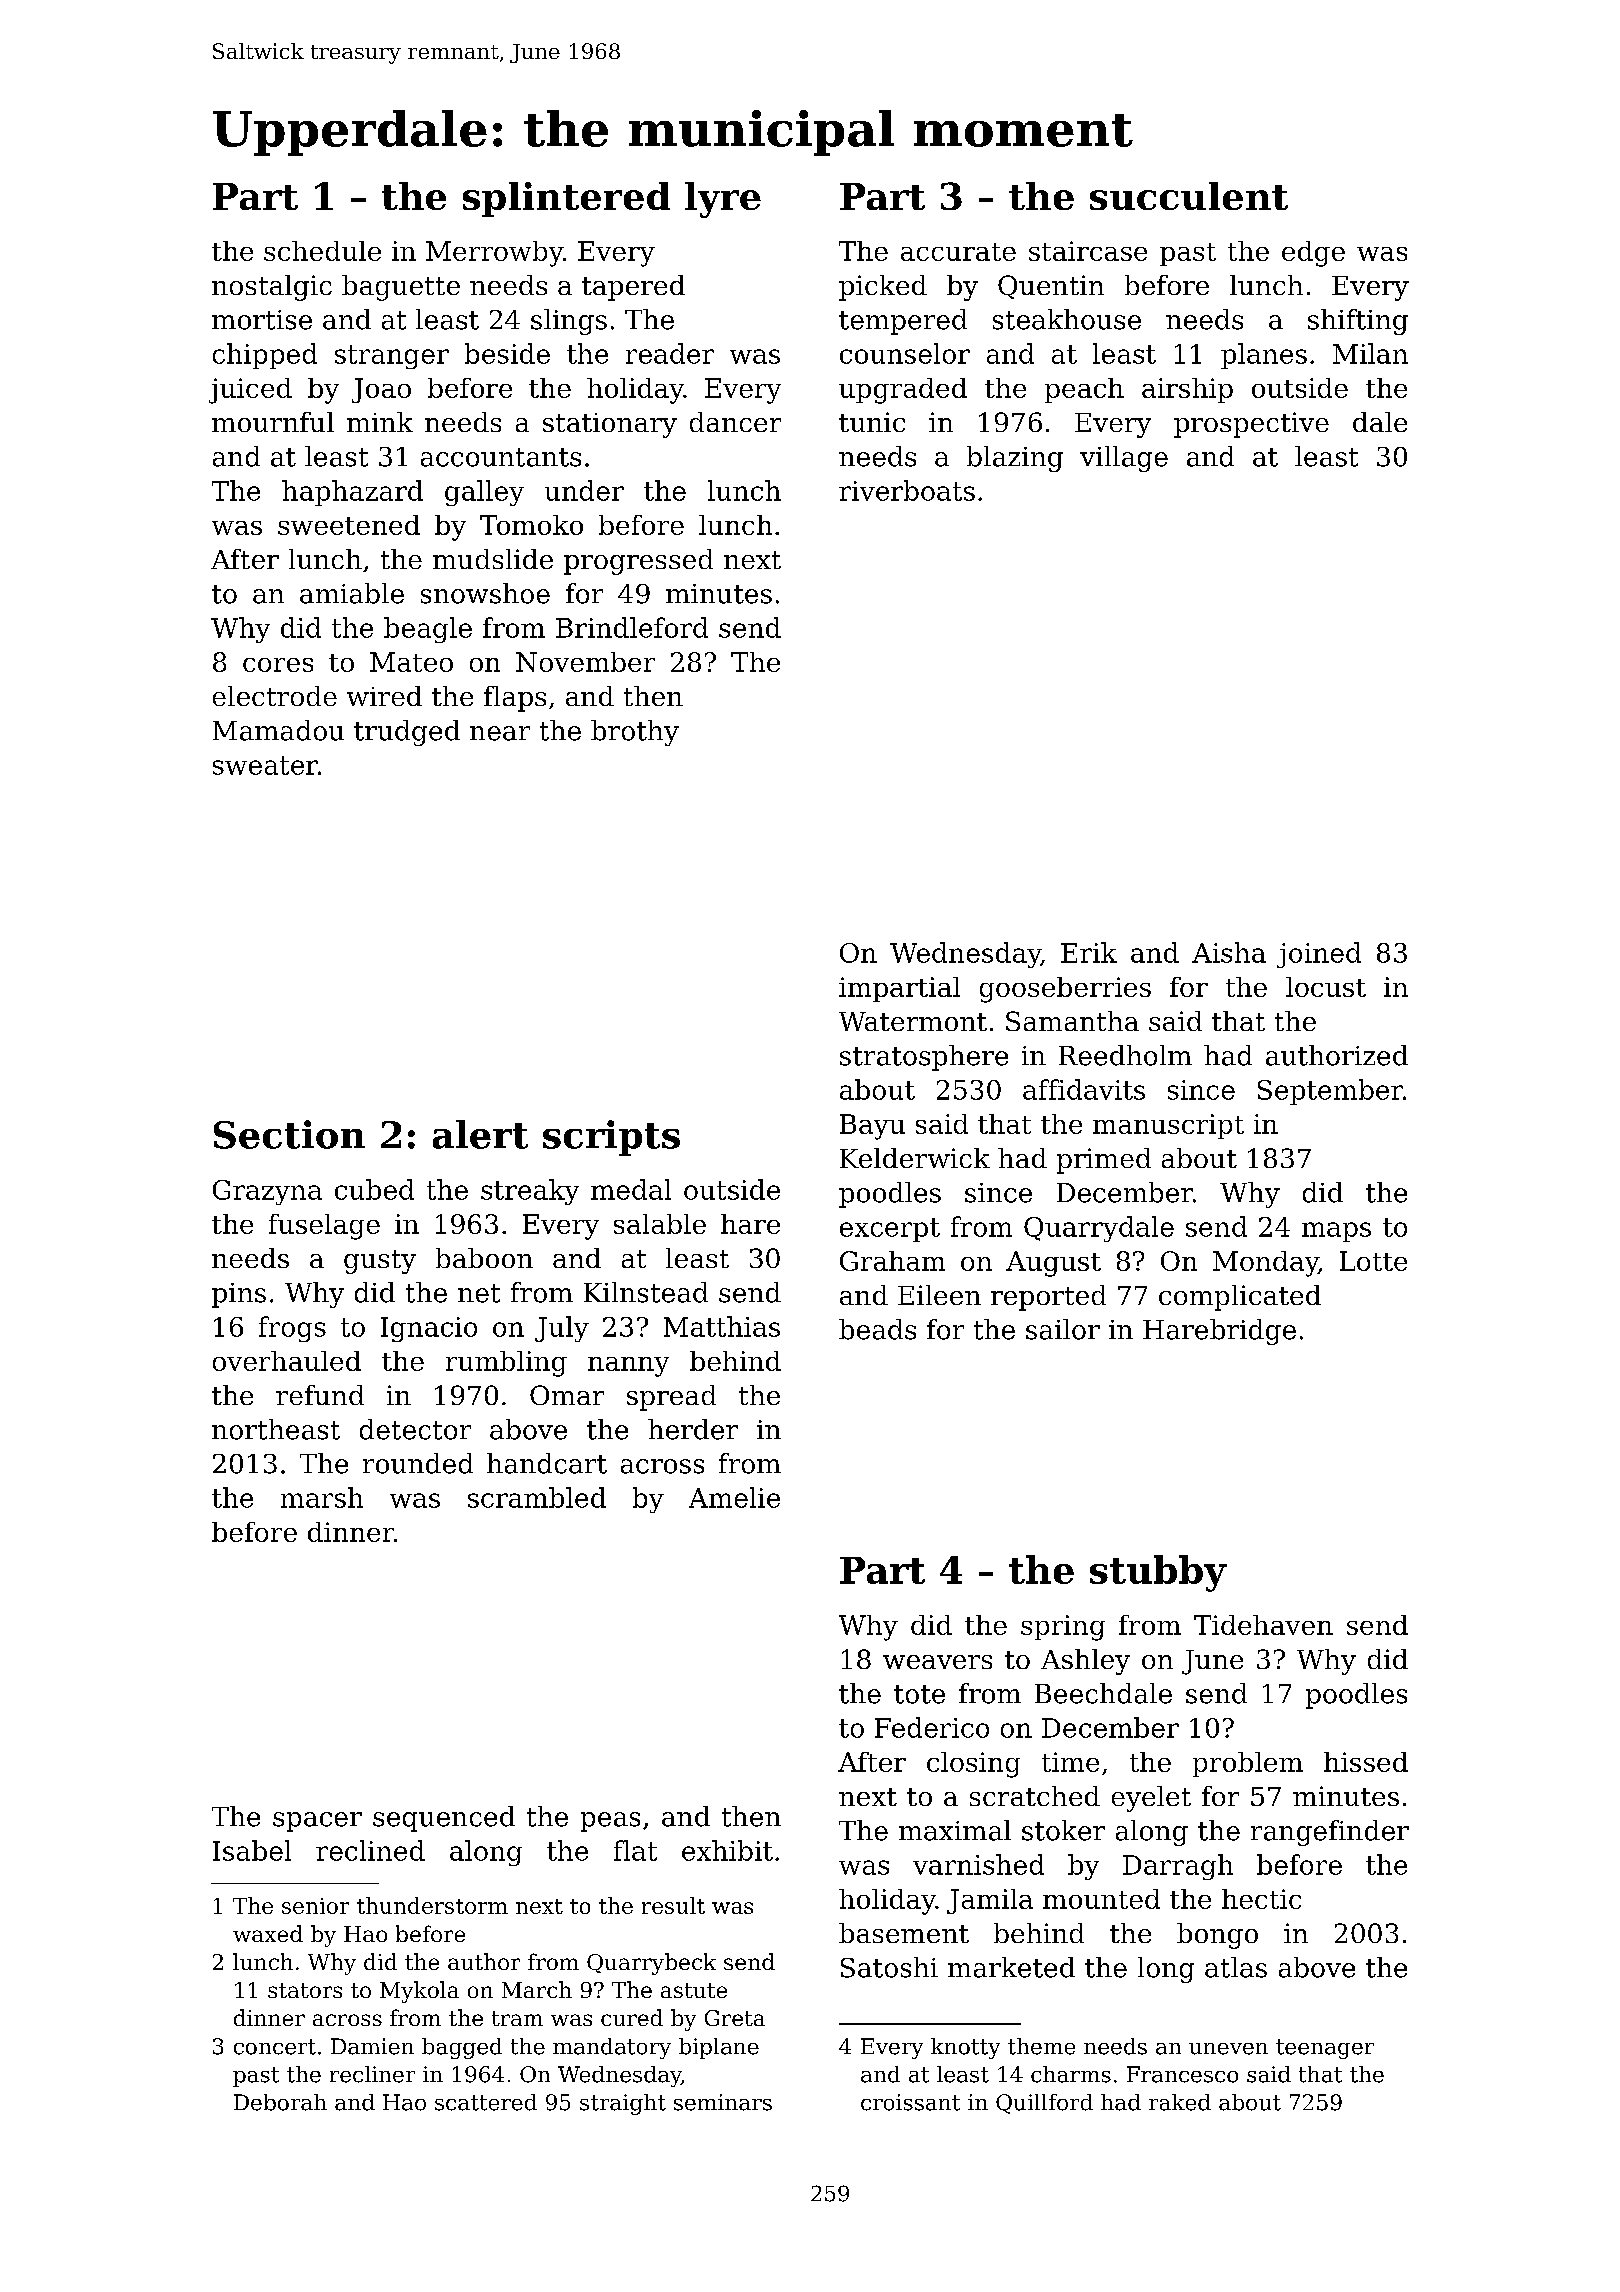  I want to click on scripts, so click(611, 1138).
